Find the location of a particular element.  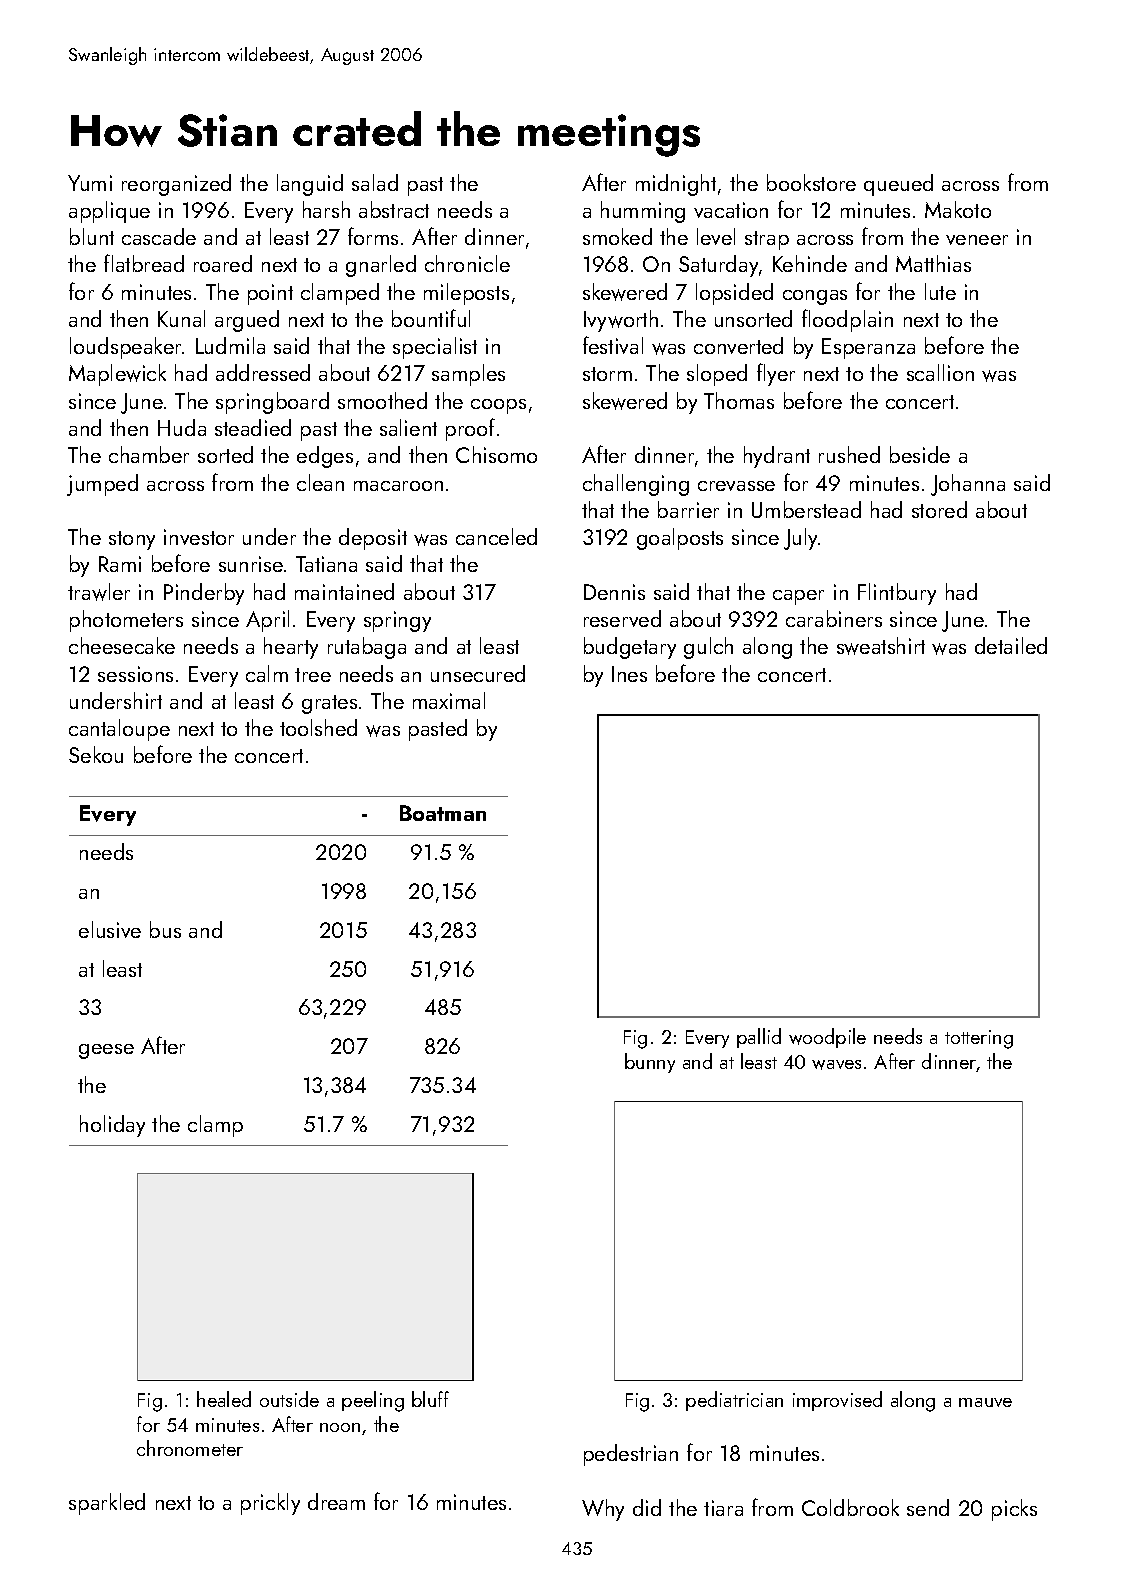

macaroon is located at coordinates (398, 486).
